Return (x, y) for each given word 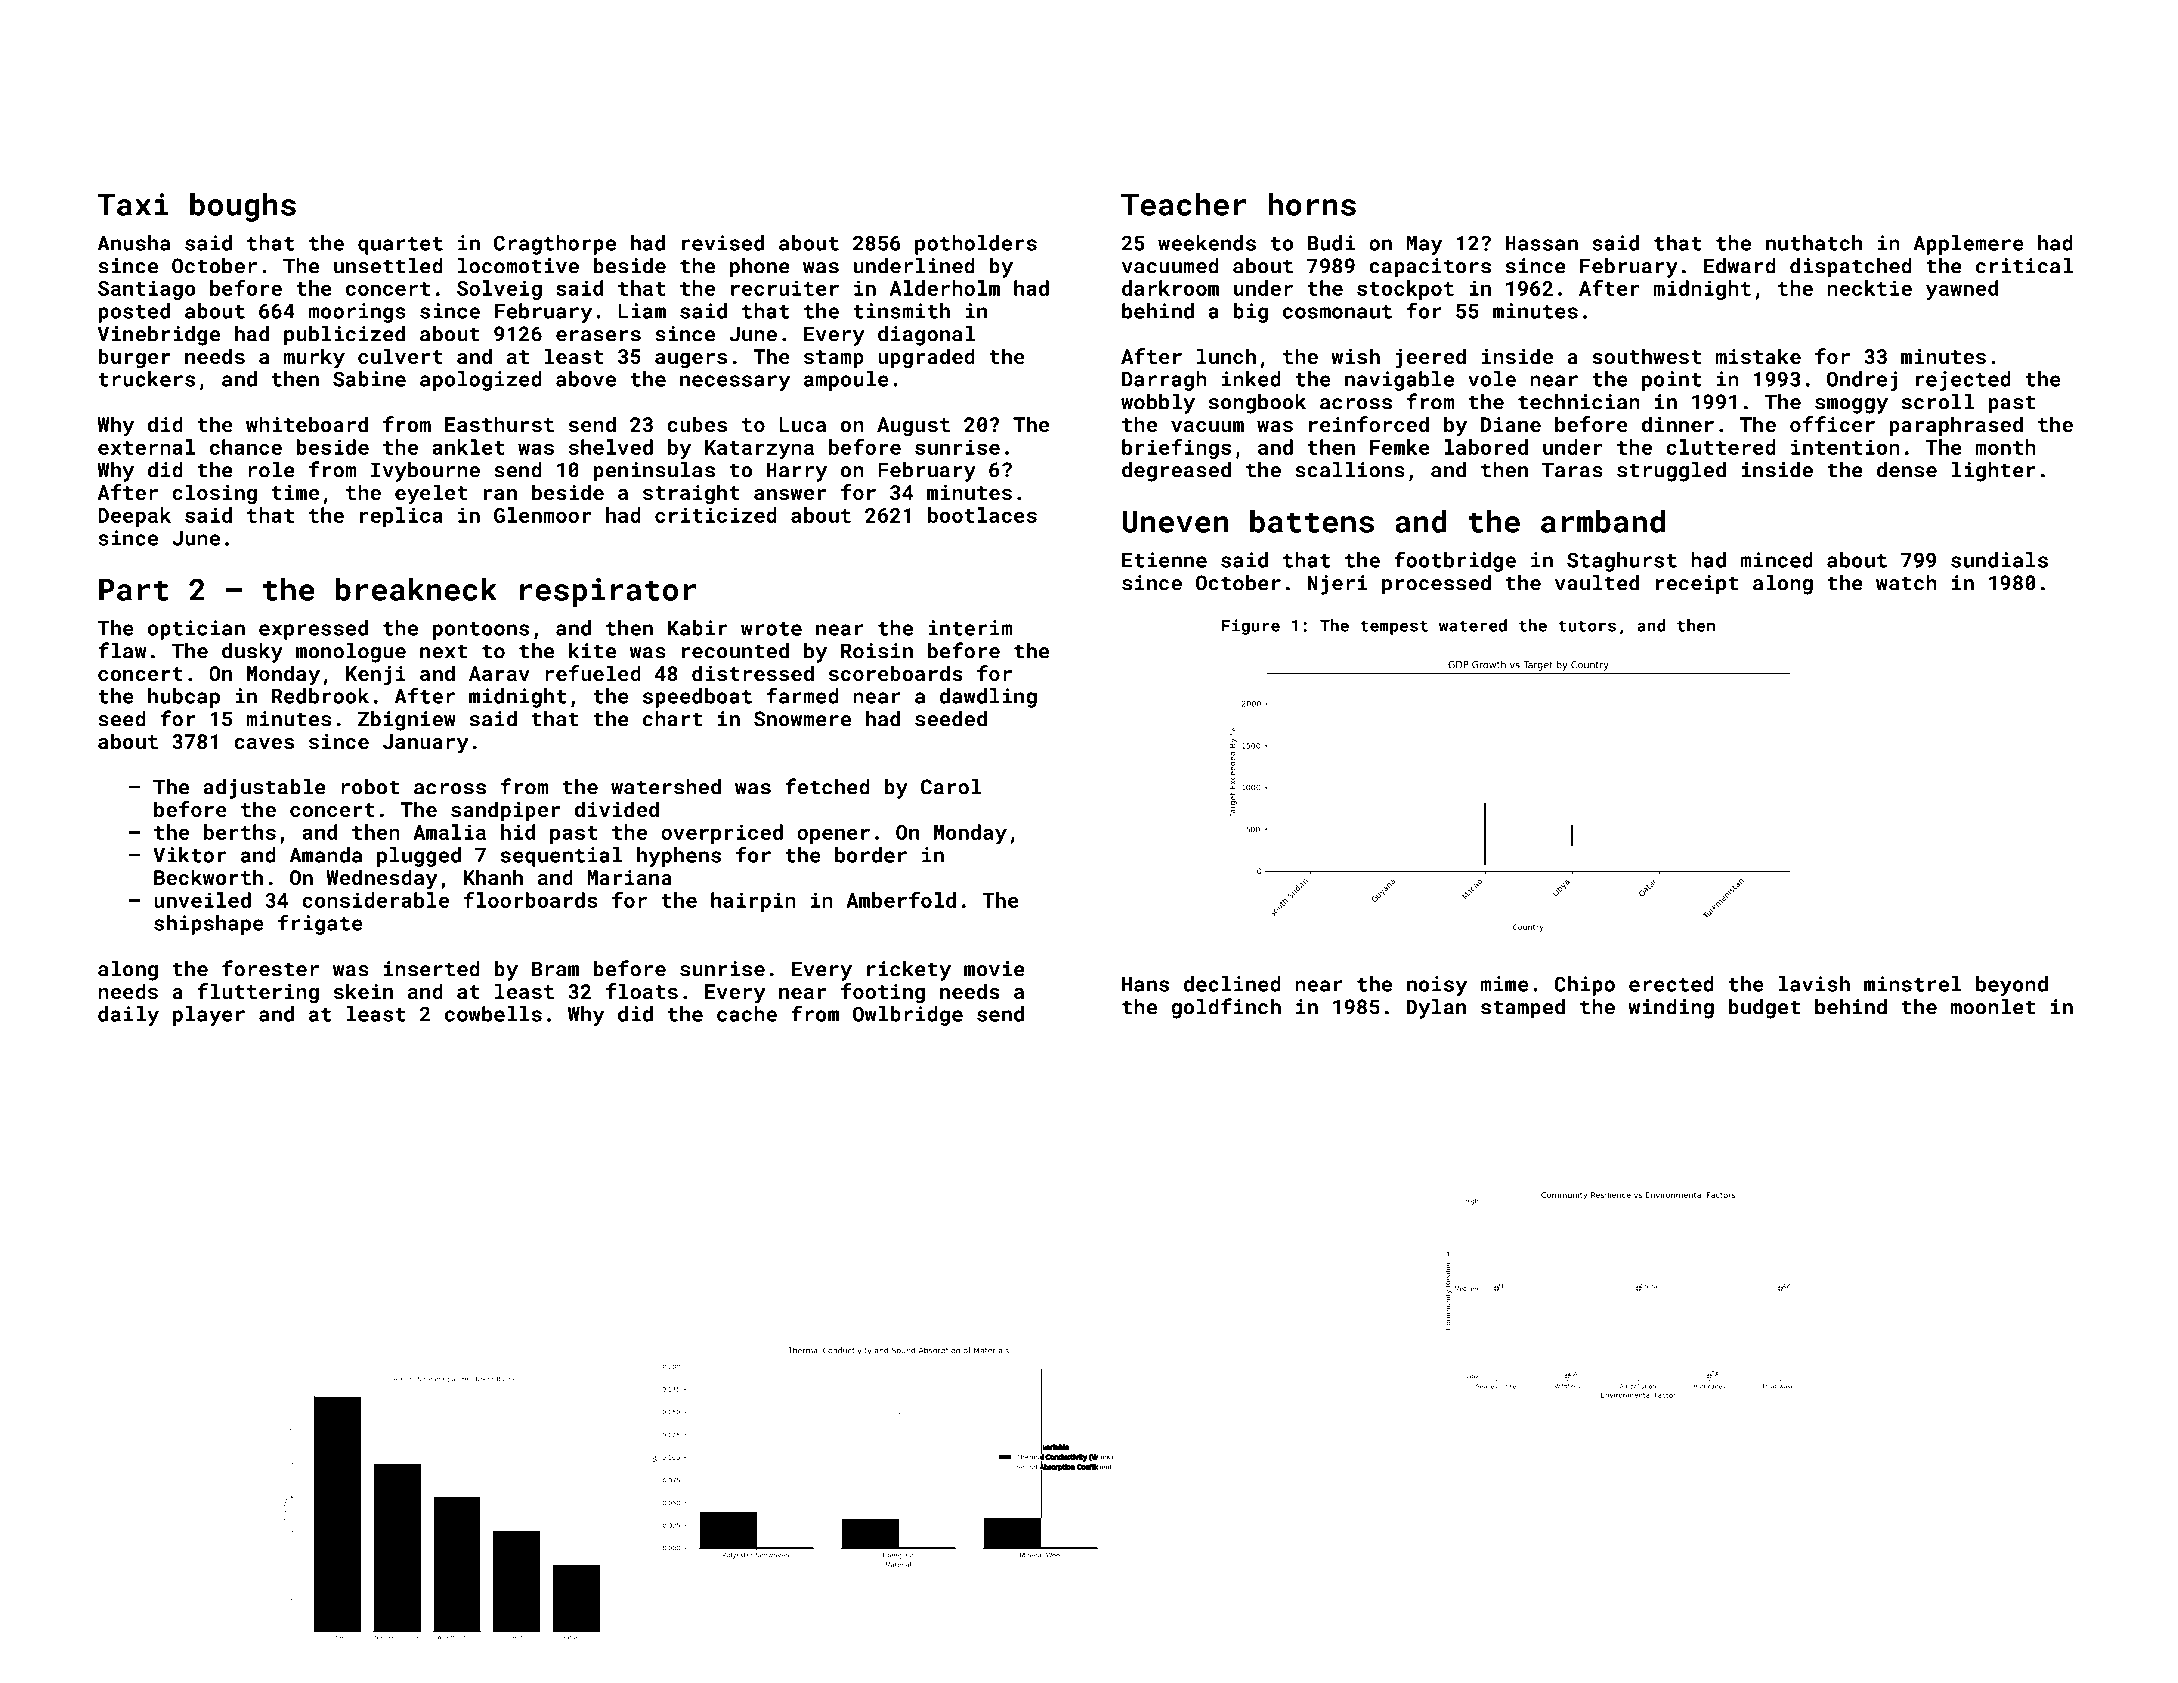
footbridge (1455, 561)
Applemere (1968, 245)
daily (128, 1016)
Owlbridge (908, 1016)
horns (1312, 204)
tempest (1394, 627)
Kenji (376, 676)
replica (401, 517)
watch (1906, 583)
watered (1473, 625)
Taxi (132, 204)
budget (1764, 1009)
